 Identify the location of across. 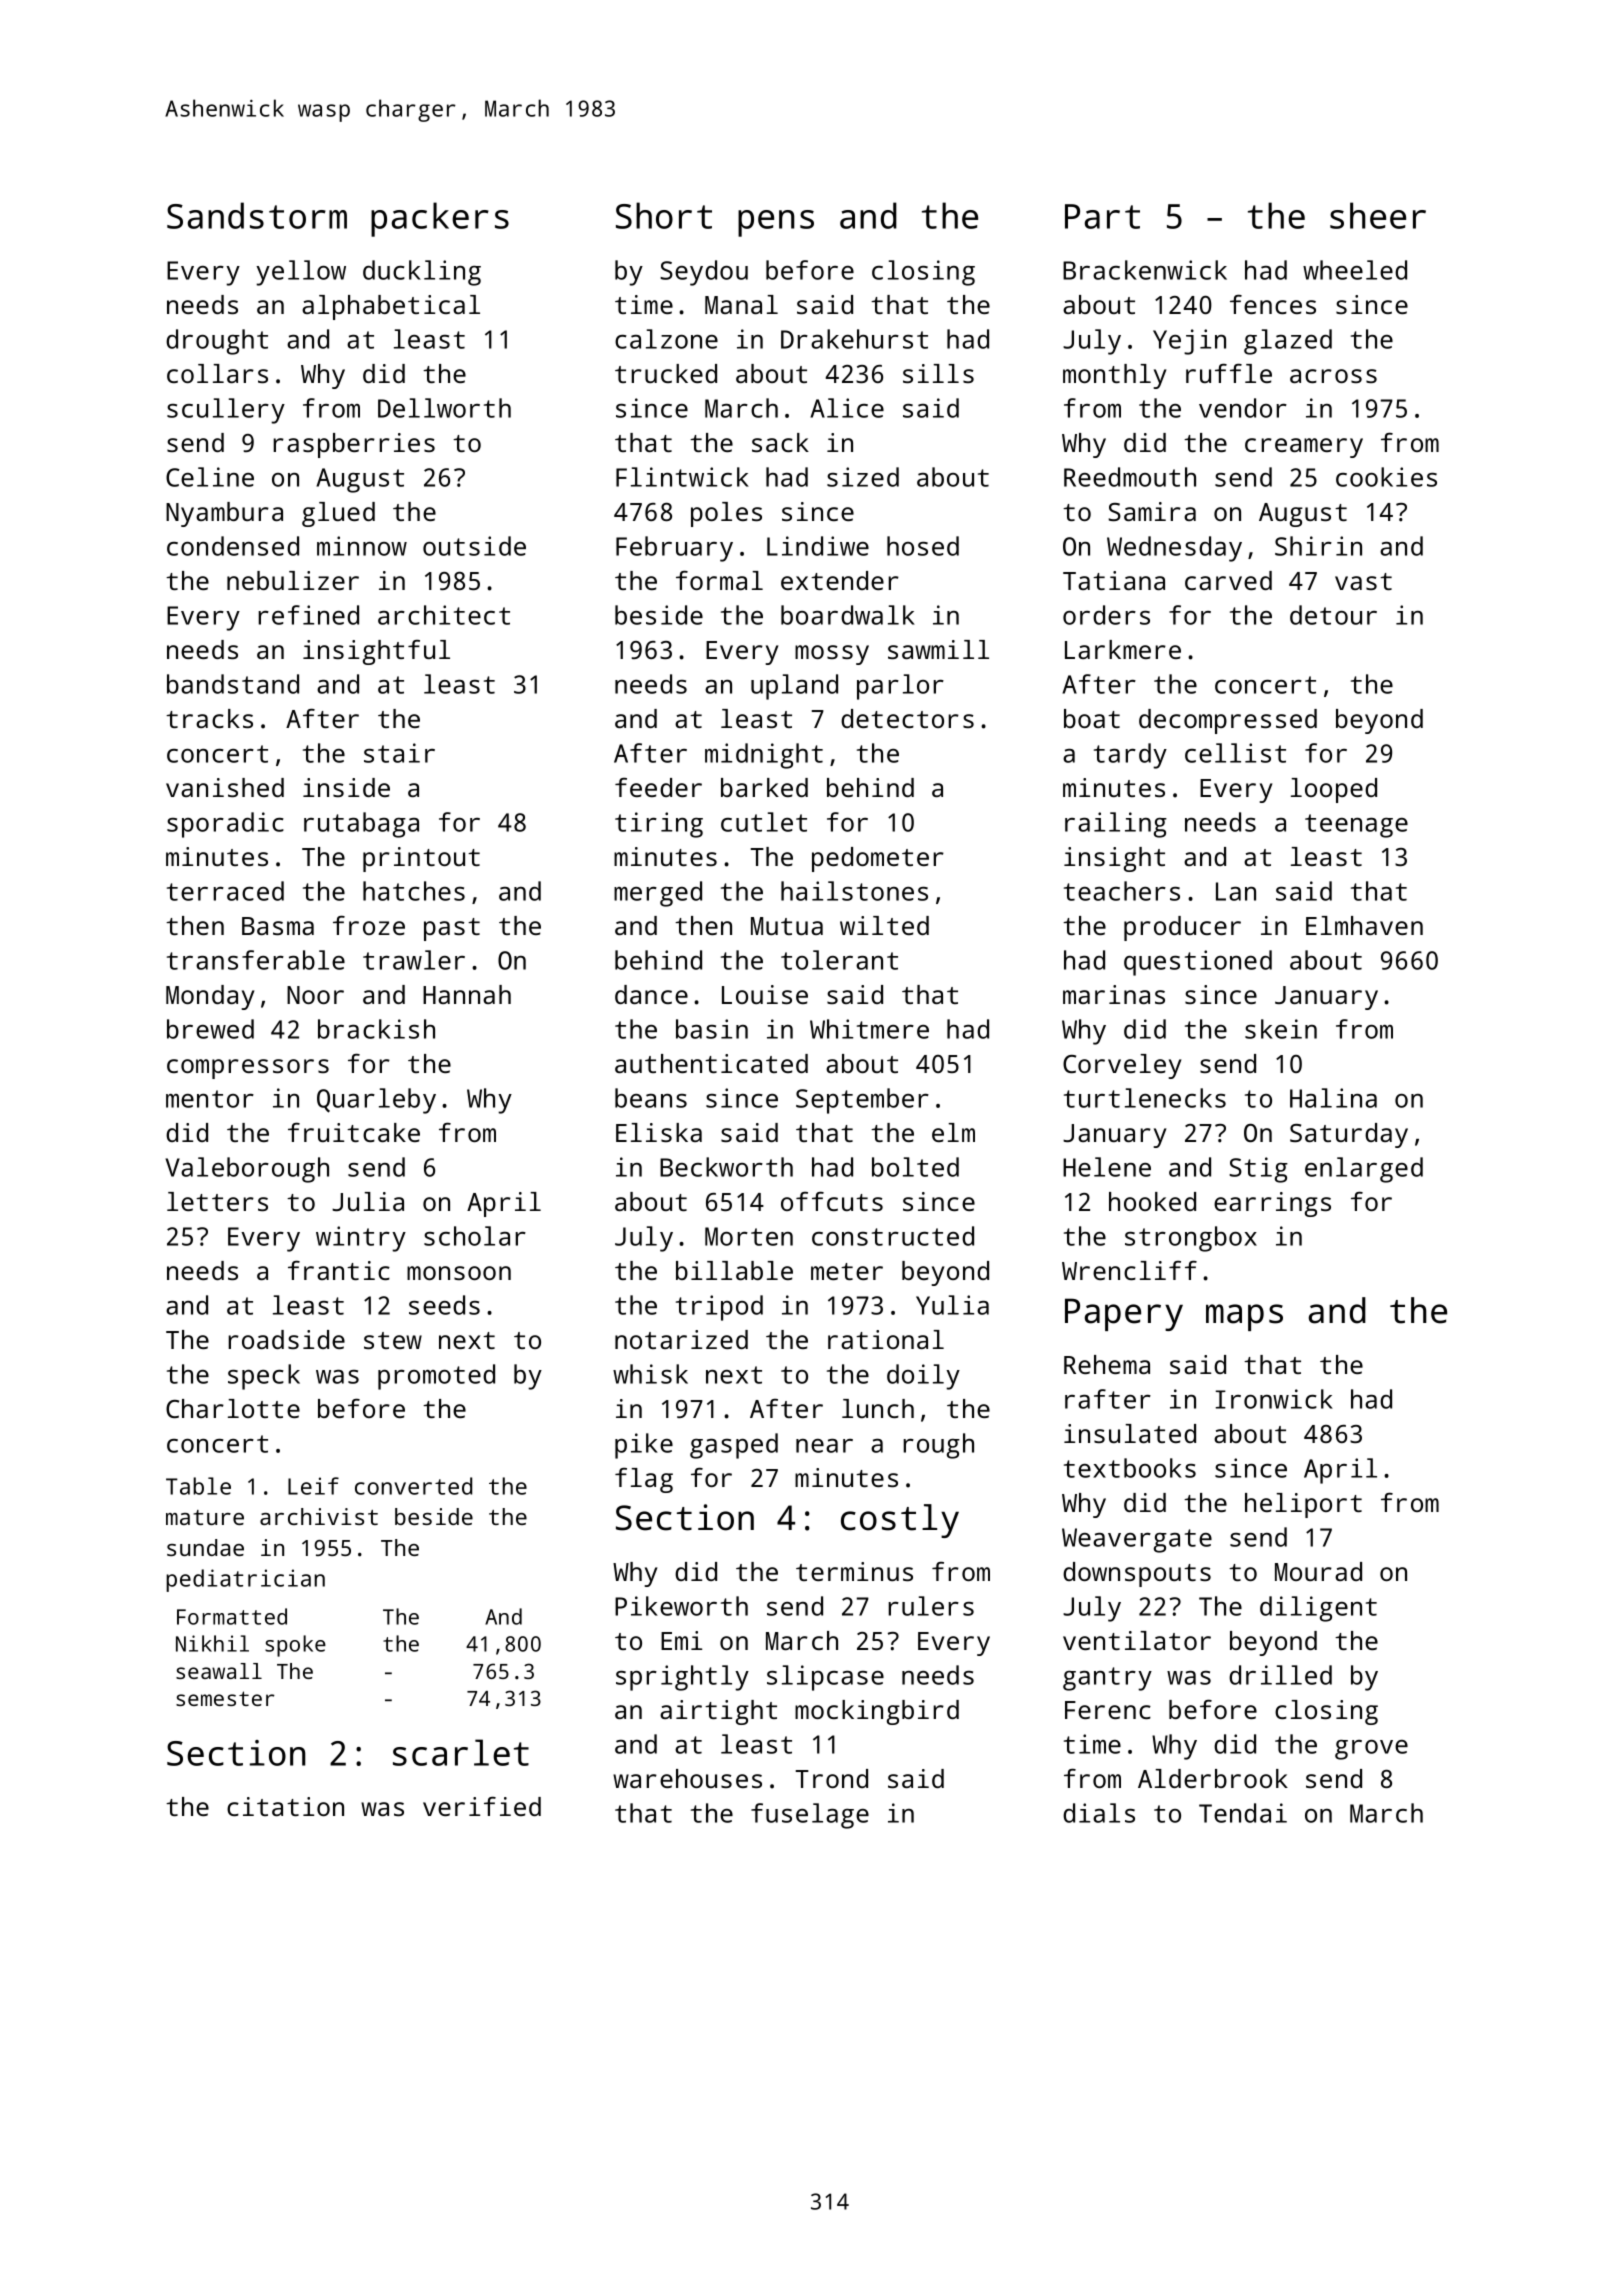
(1333, 376).
